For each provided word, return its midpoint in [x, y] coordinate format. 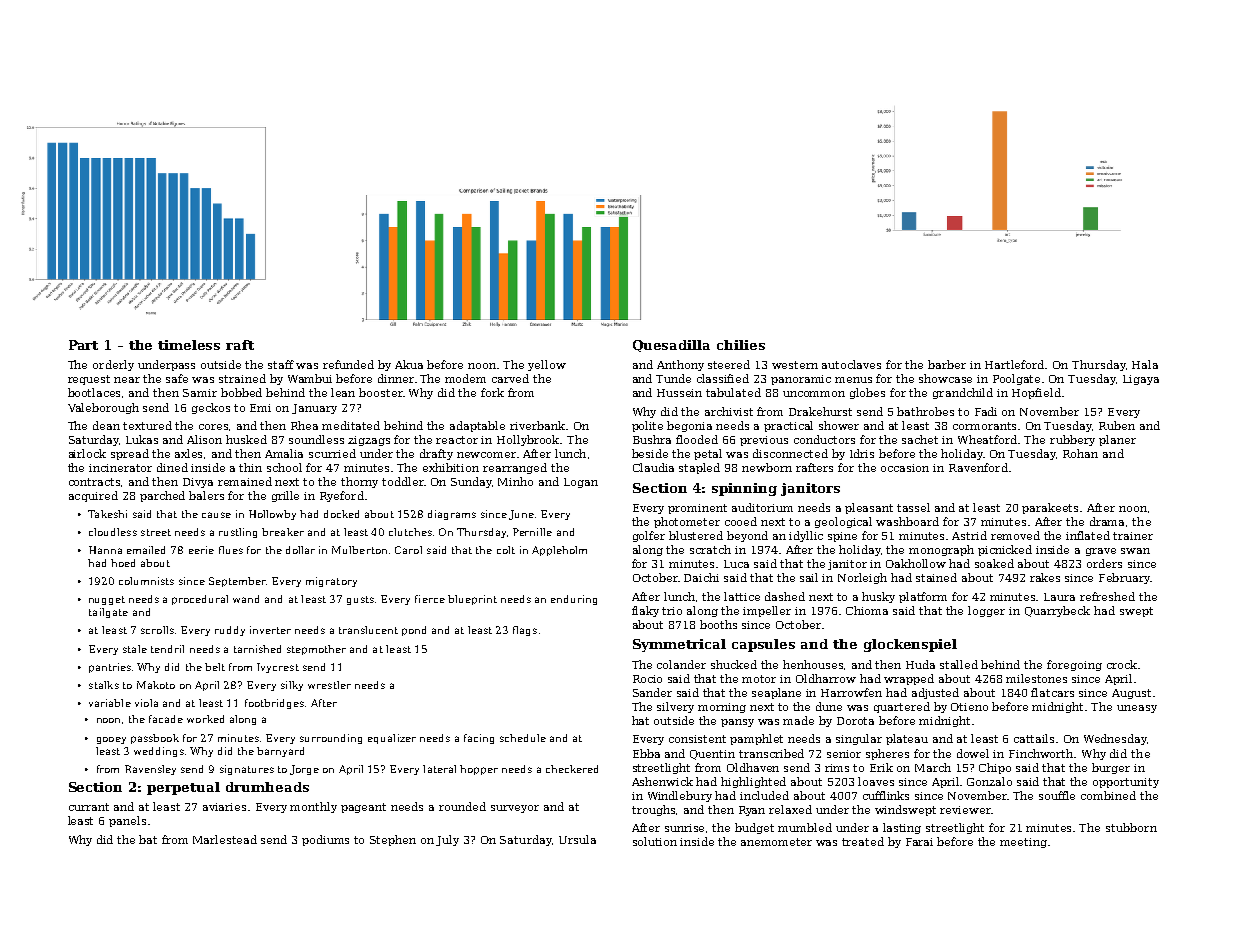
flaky [645, 611]
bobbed [241, 392]
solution [655, 841]
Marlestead [225, 839]
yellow [547, 365]
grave [1101, 552]
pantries [110, 668]
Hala [1145, 364]
